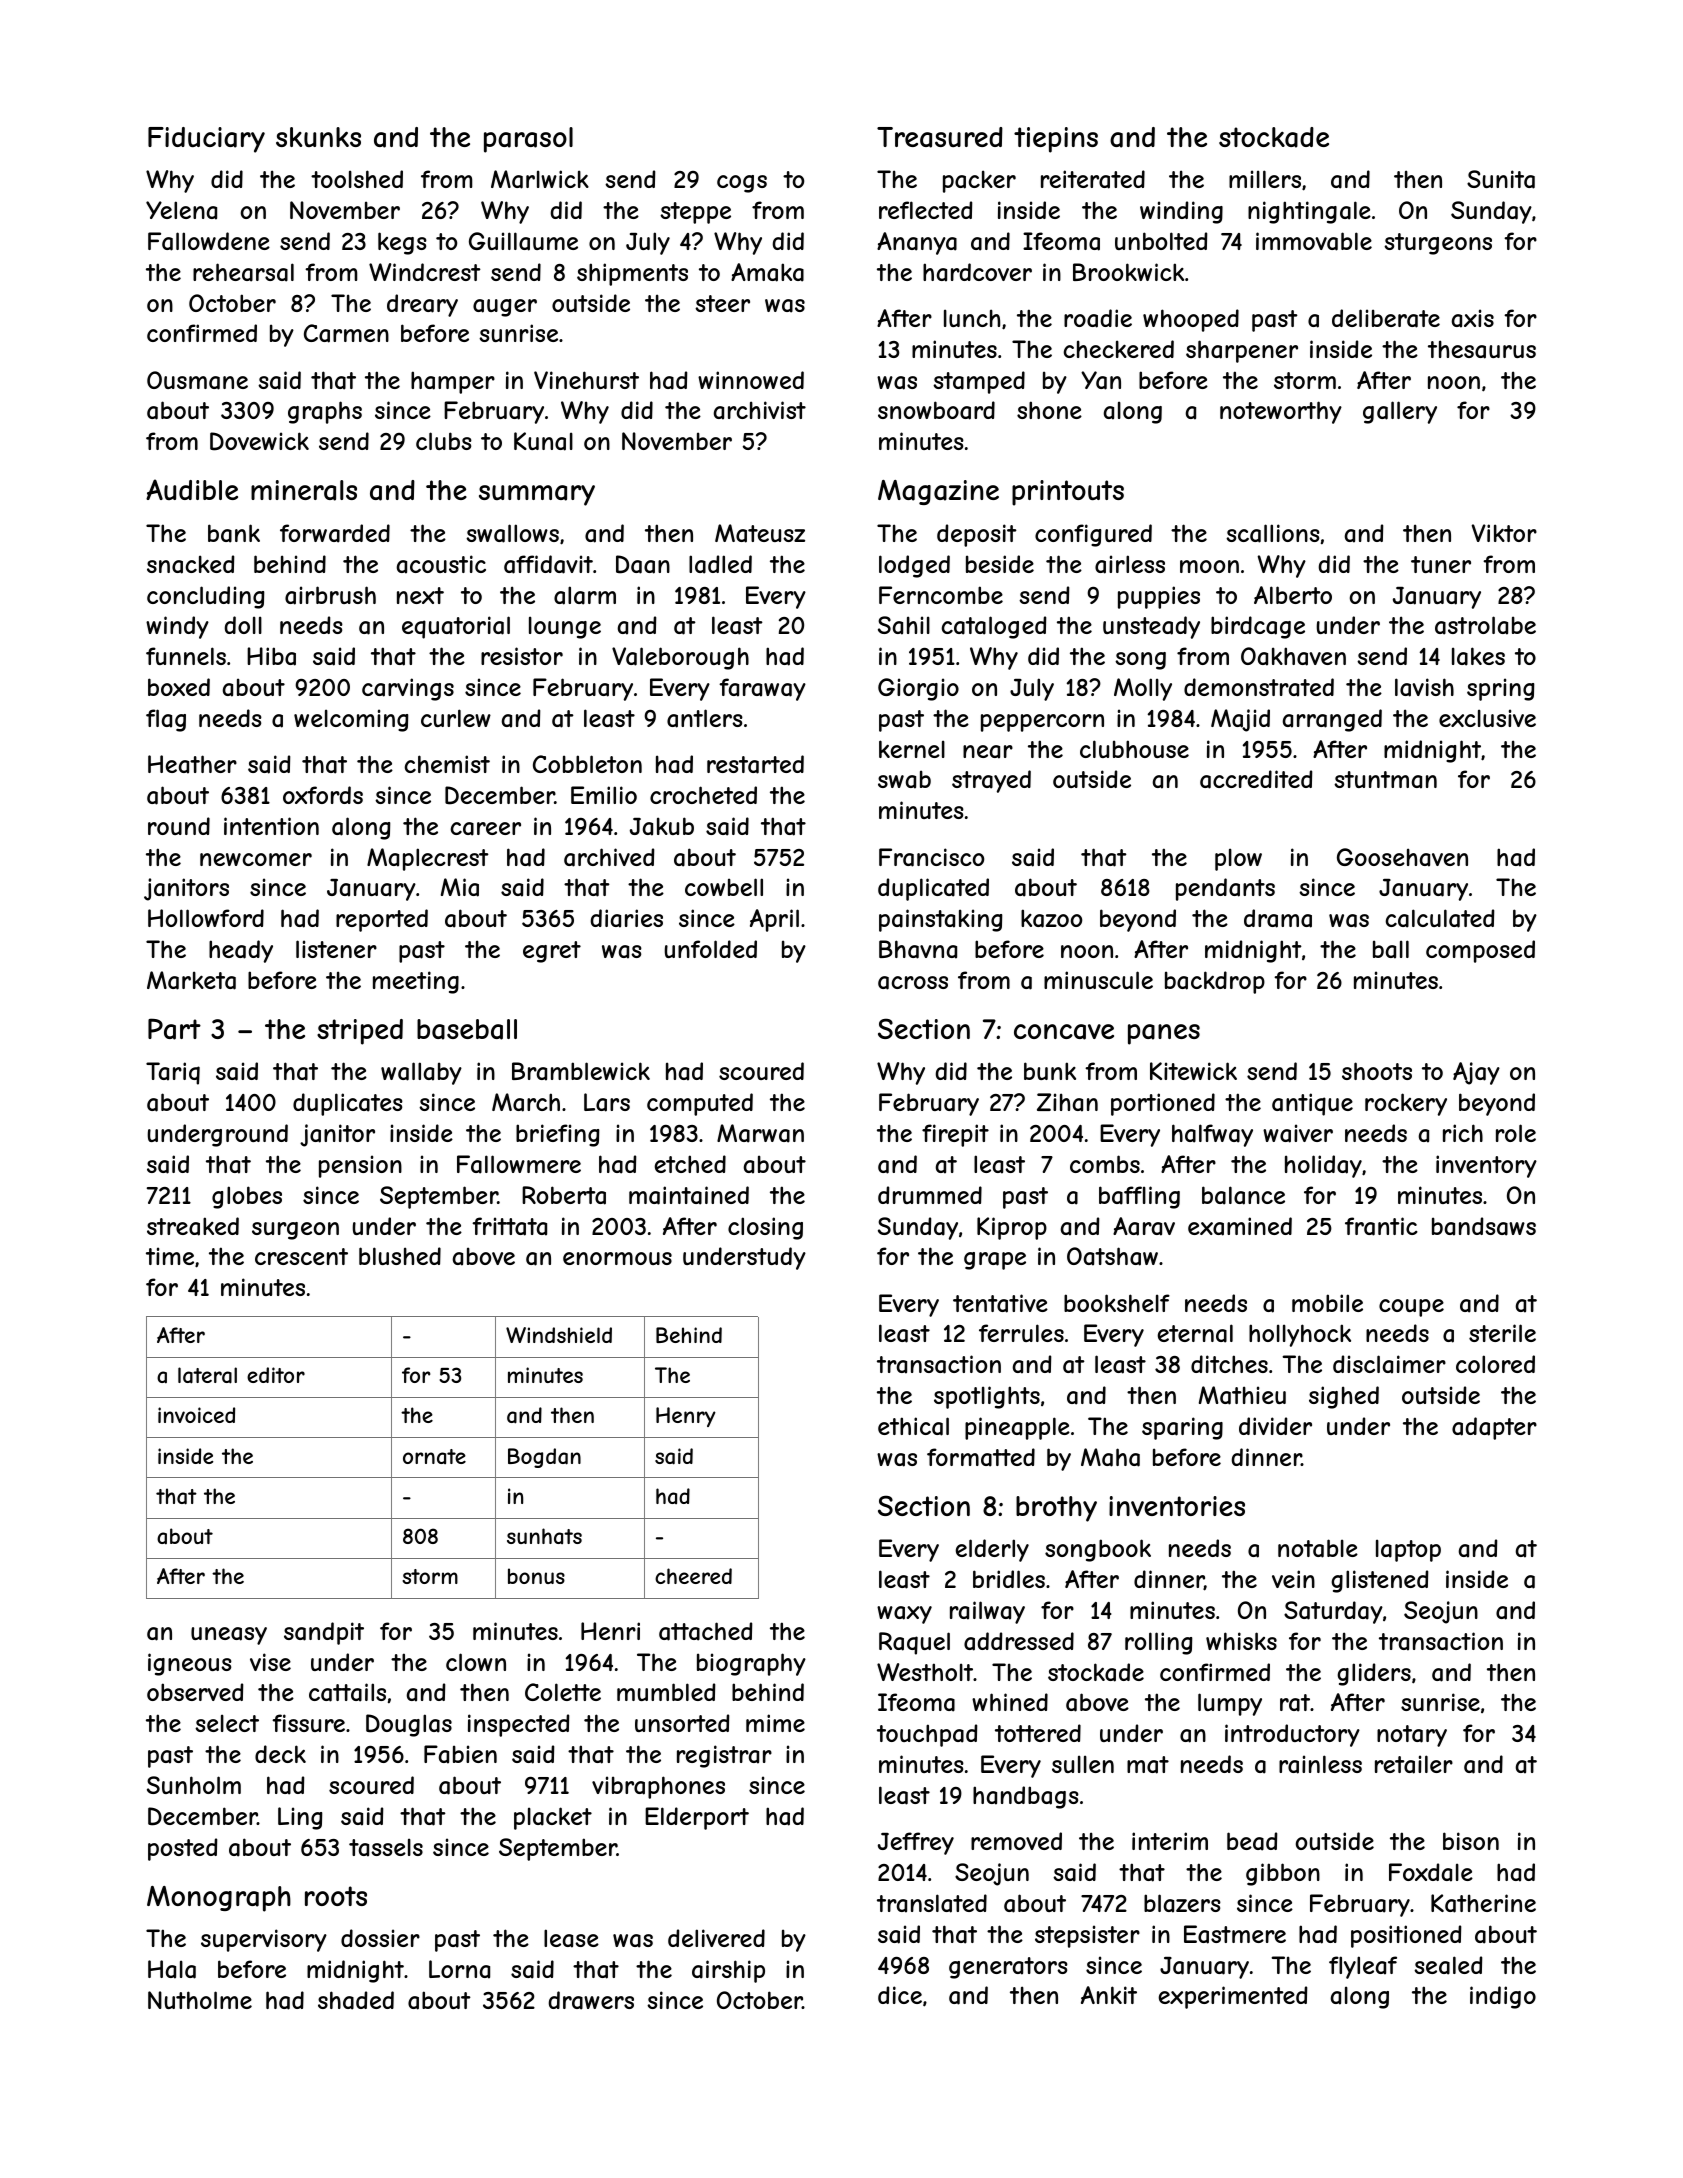 This image has height=2178, width=1683. I want to click on bandsaws, so click(1484, 1226).
